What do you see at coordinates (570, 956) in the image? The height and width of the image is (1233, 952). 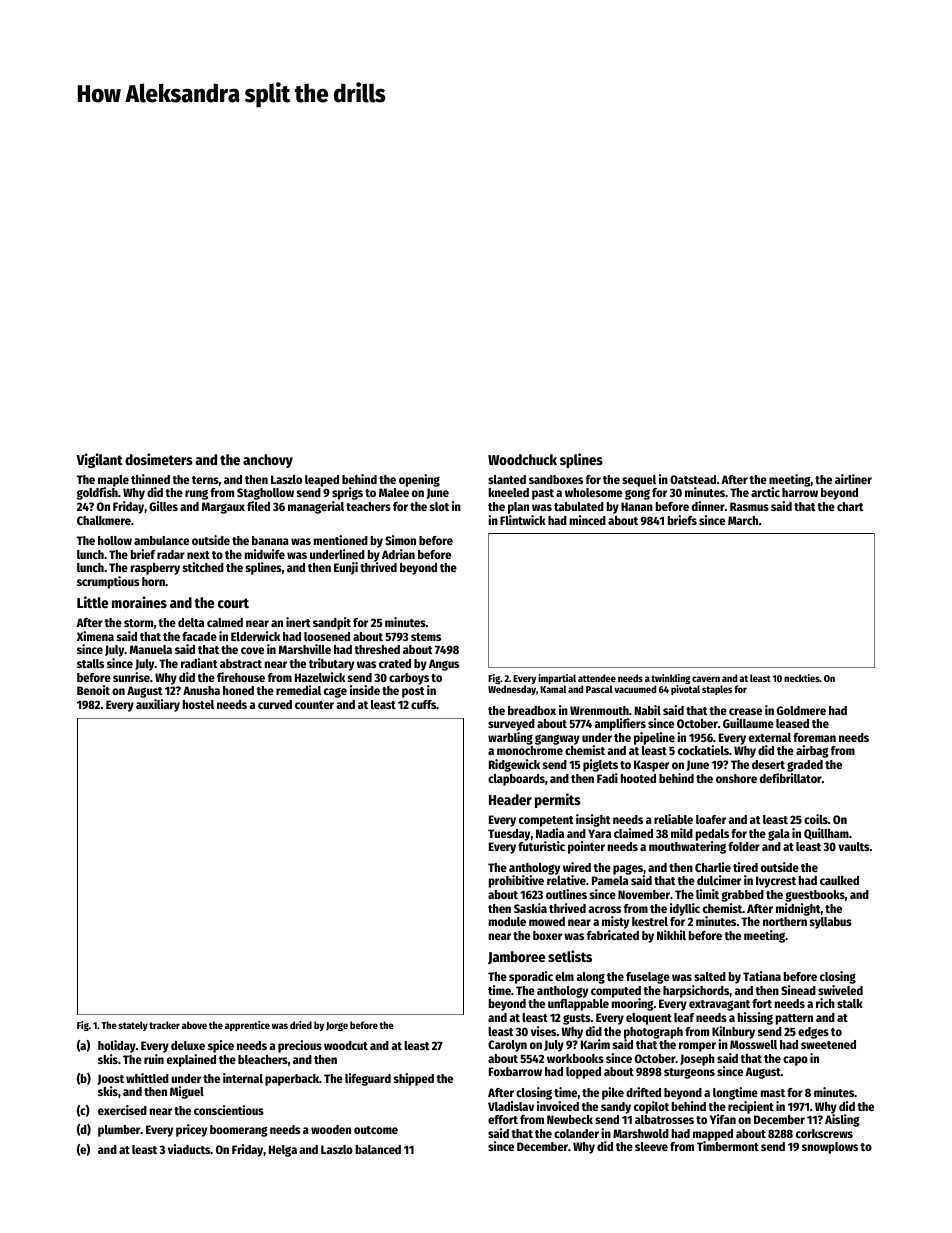 I see `setlists` at bounding box center [570, 956].
